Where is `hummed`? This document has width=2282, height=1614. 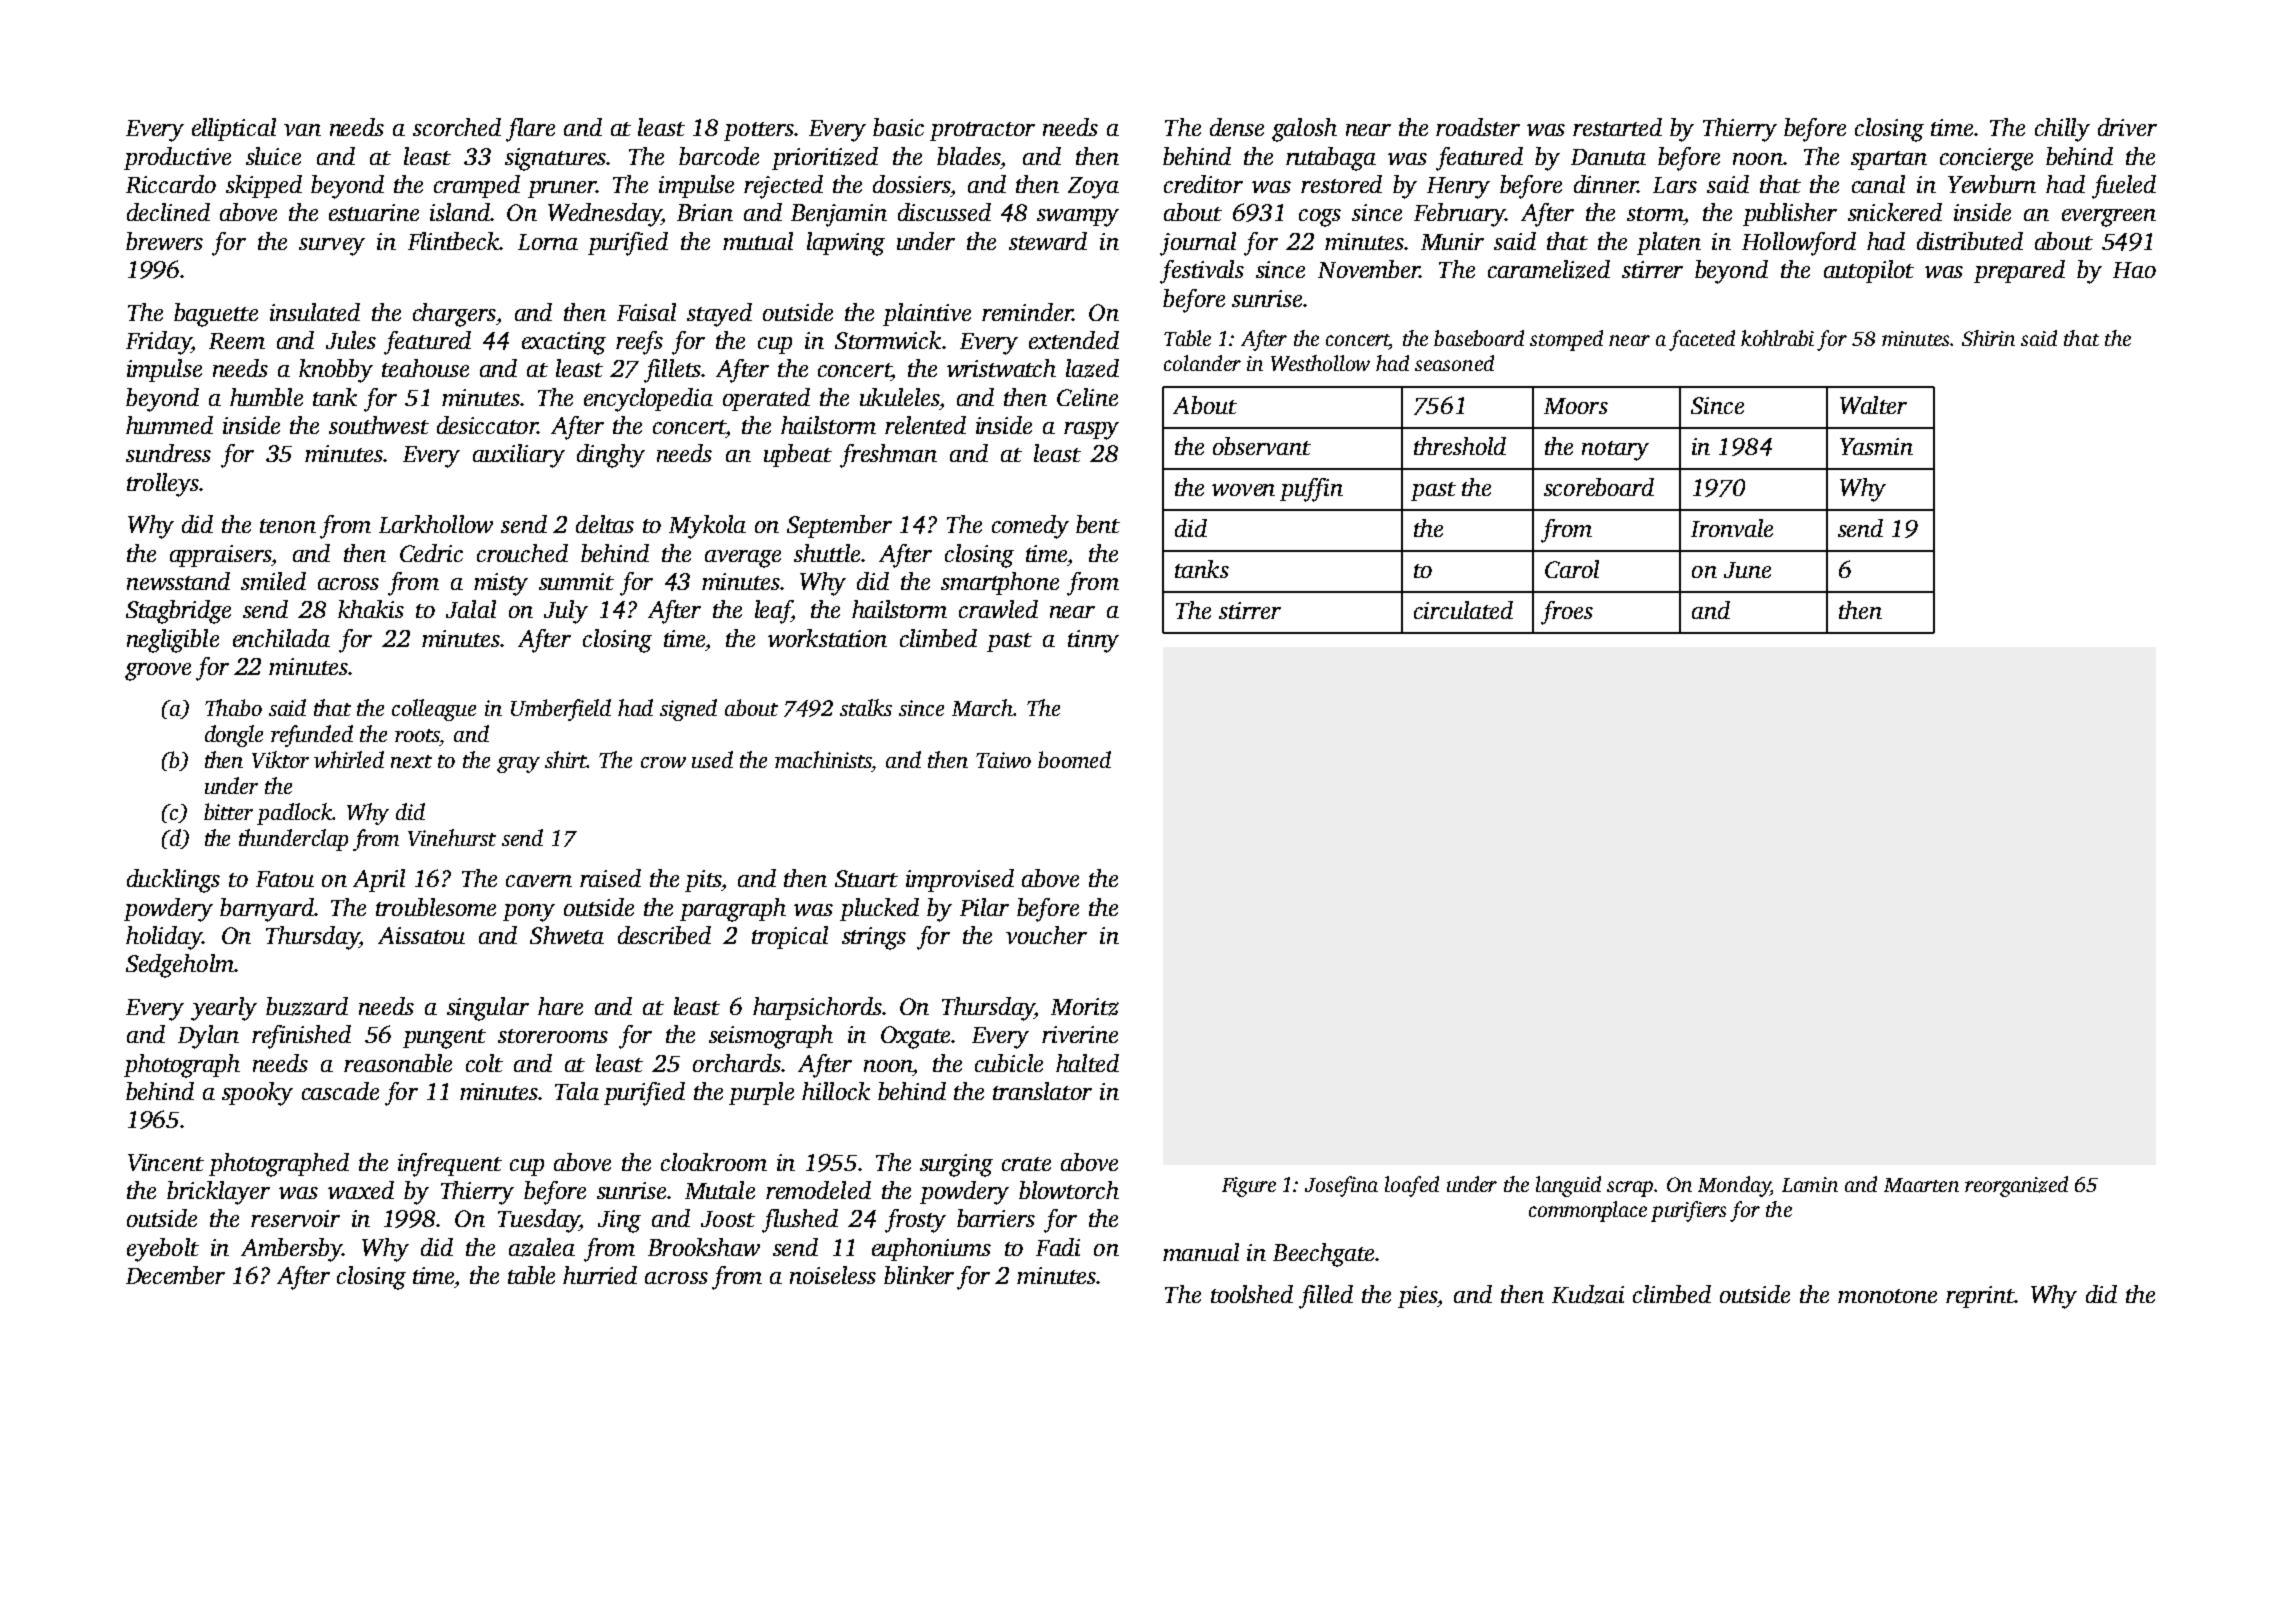 hummed is located at coordinates (169, 425).
